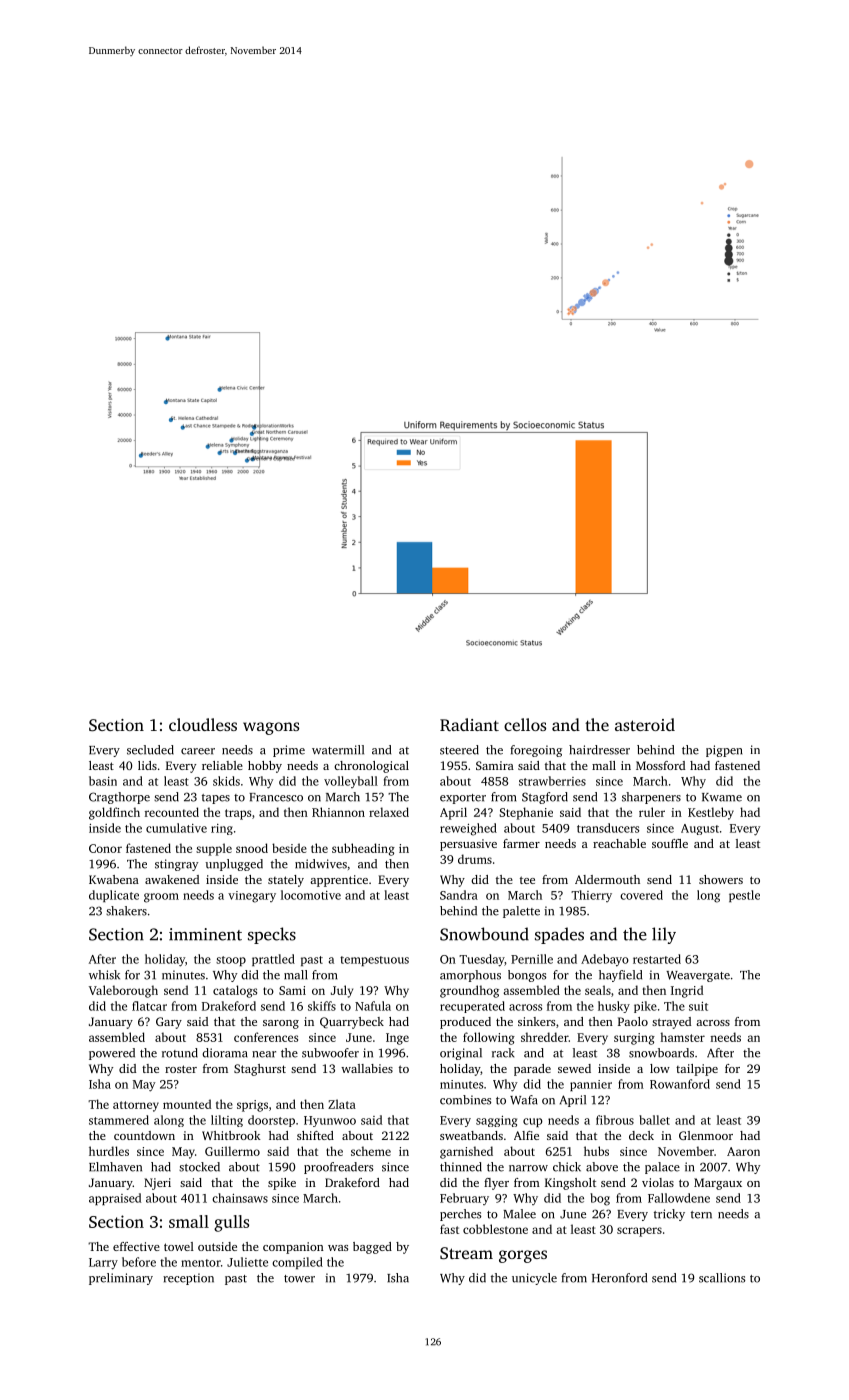 This page has width=849, height=1400. I want to click on specks, so click(272, 935).
